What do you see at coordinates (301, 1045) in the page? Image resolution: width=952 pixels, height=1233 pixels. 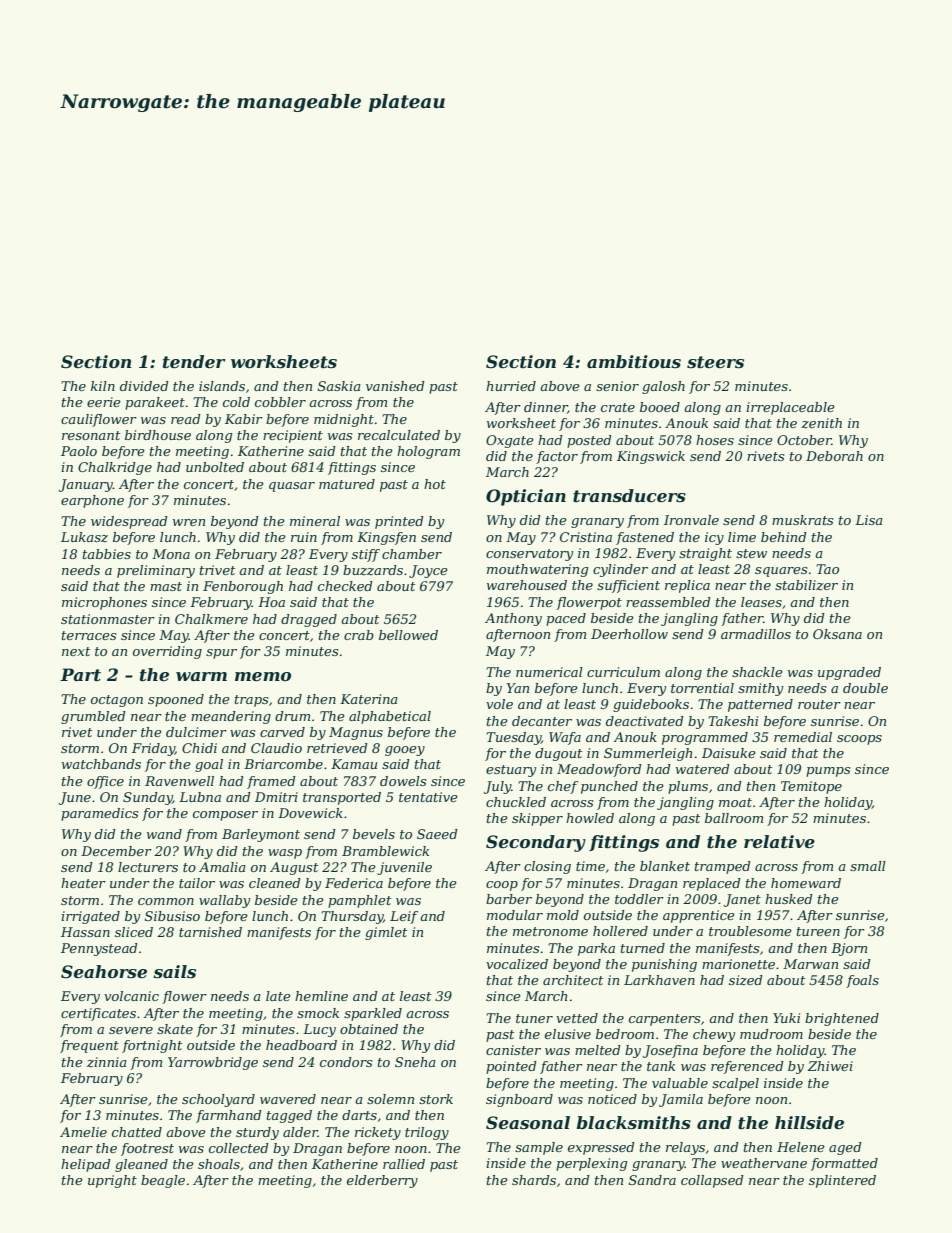 I see `headboard` at bounding box center [301, 1045].
